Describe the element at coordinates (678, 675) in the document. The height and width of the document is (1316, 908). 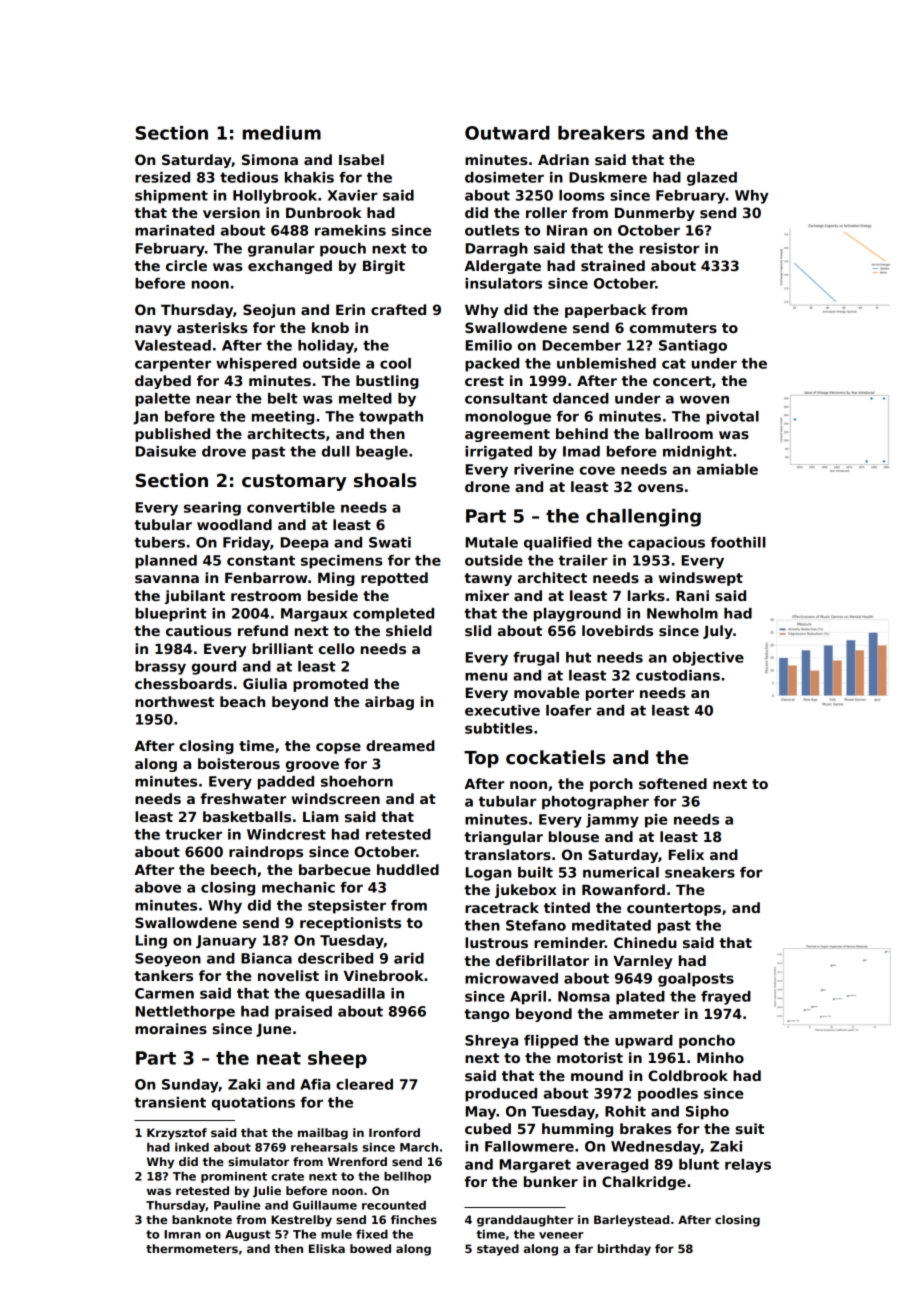
I see `custodians` at that location.
